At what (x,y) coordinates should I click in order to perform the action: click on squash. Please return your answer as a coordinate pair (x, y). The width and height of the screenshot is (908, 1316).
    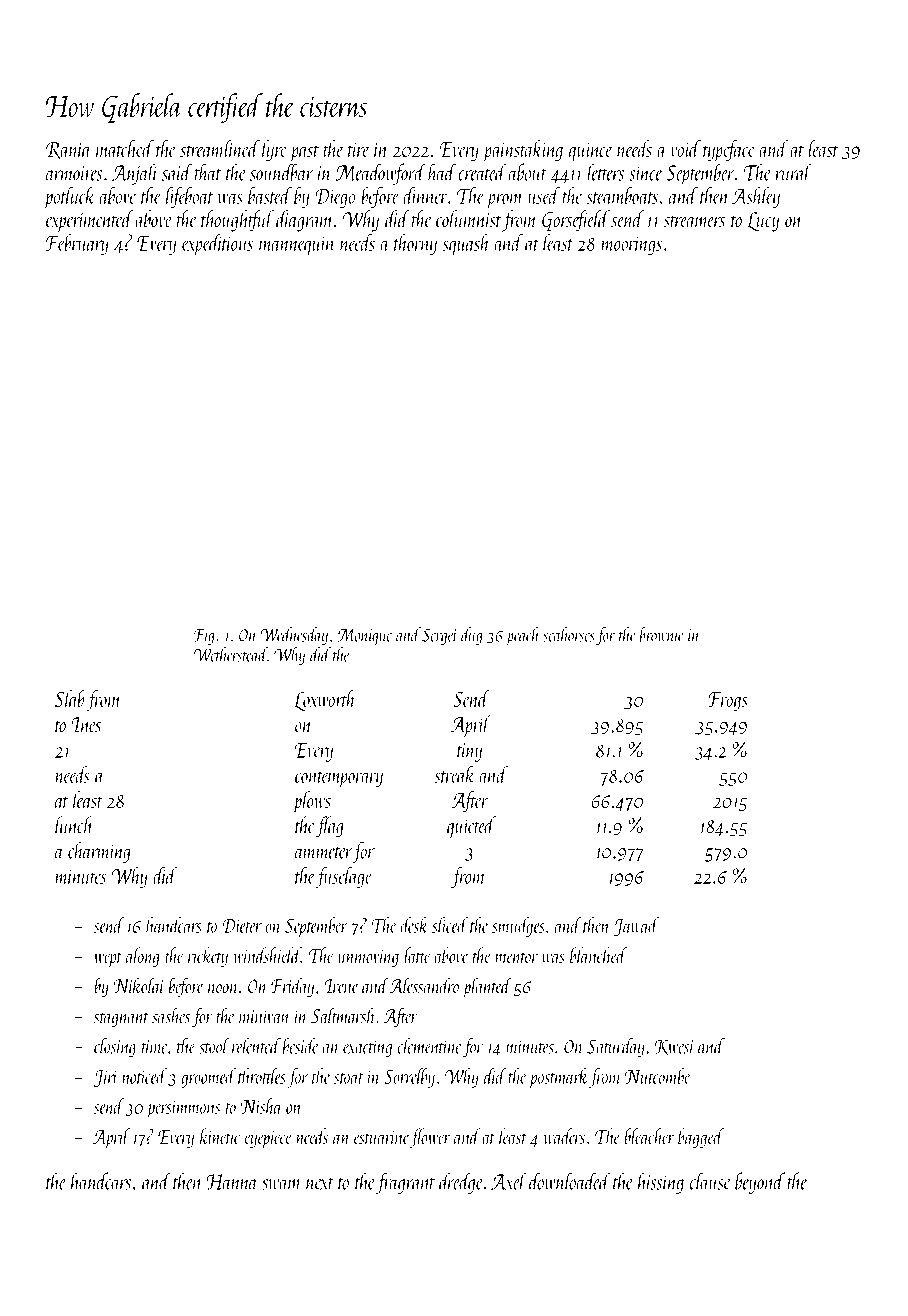
    Looking at the image, I should click on (466, 245).
